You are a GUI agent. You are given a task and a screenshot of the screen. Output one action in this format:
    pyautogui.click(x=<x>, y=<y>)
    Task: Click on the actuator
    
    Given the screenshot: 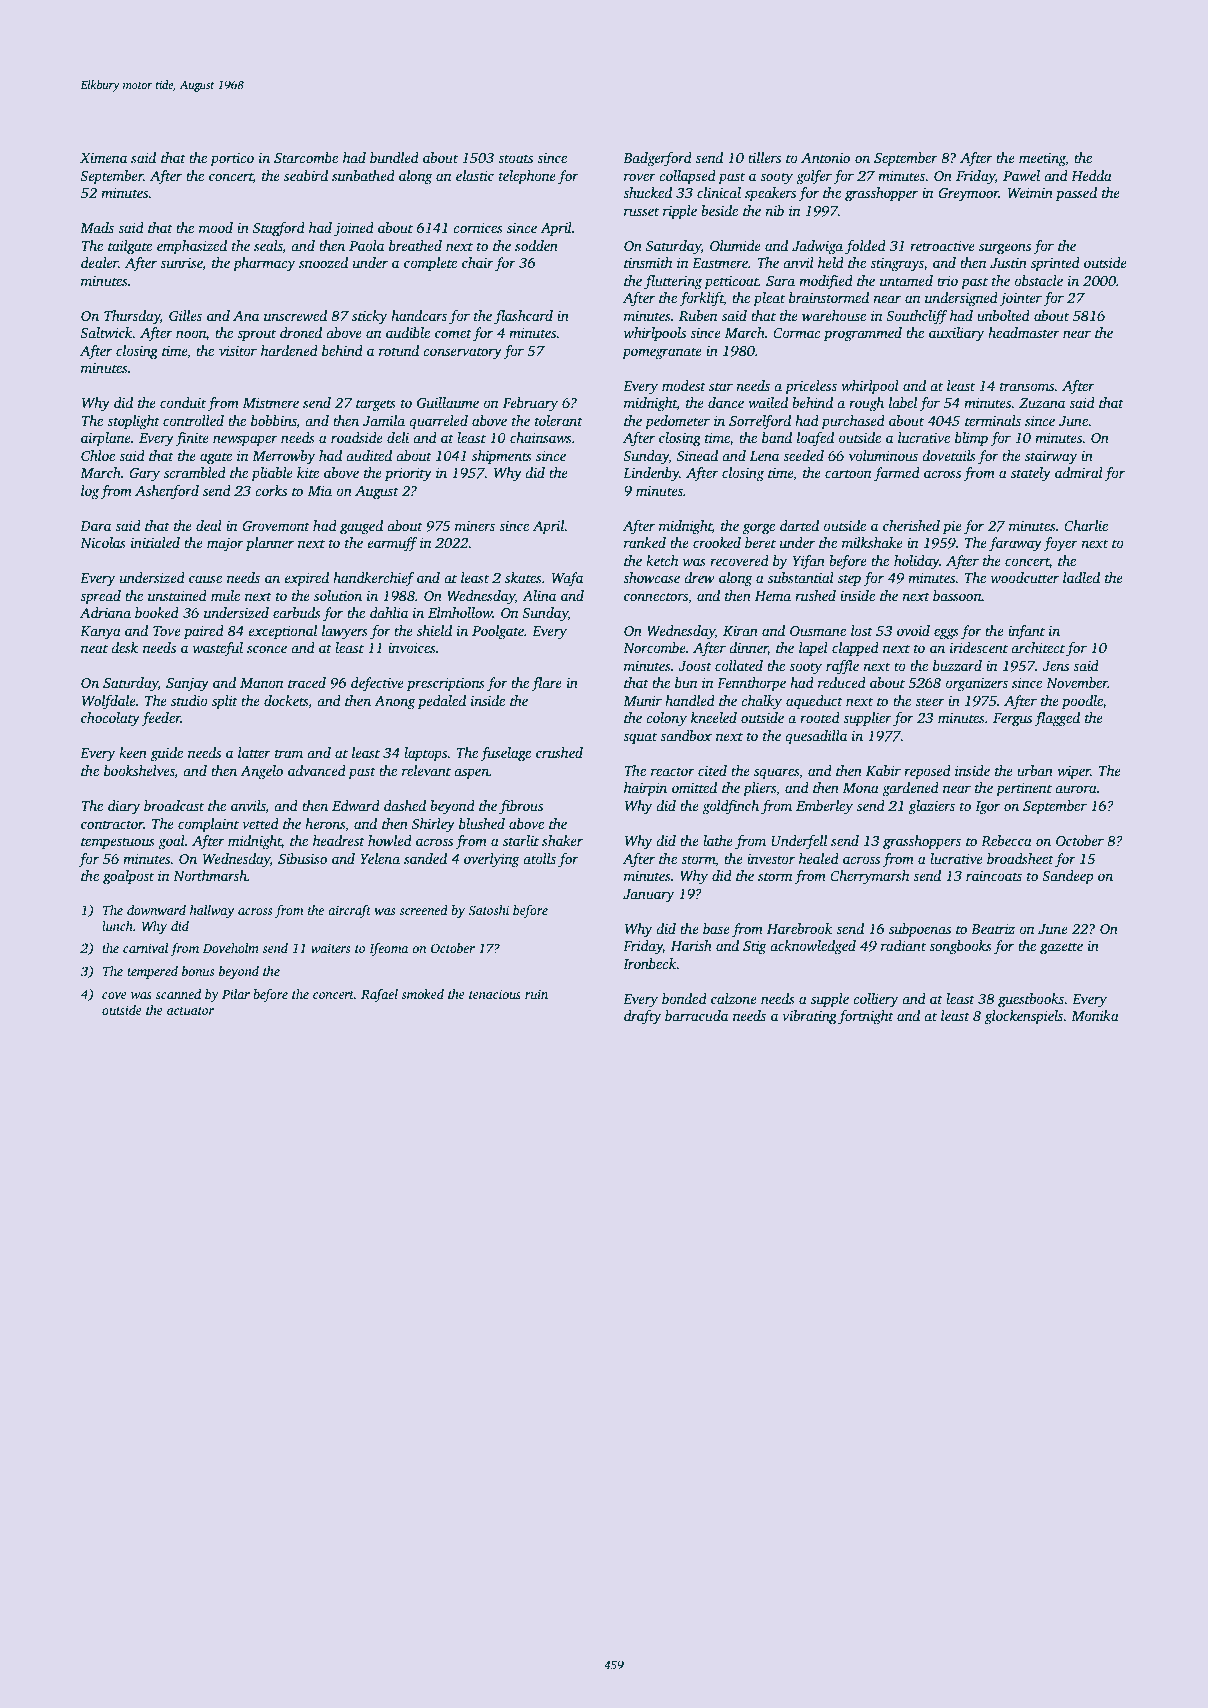 What is the action you would take?
    pyautogui.click(x=190, y=1011)
